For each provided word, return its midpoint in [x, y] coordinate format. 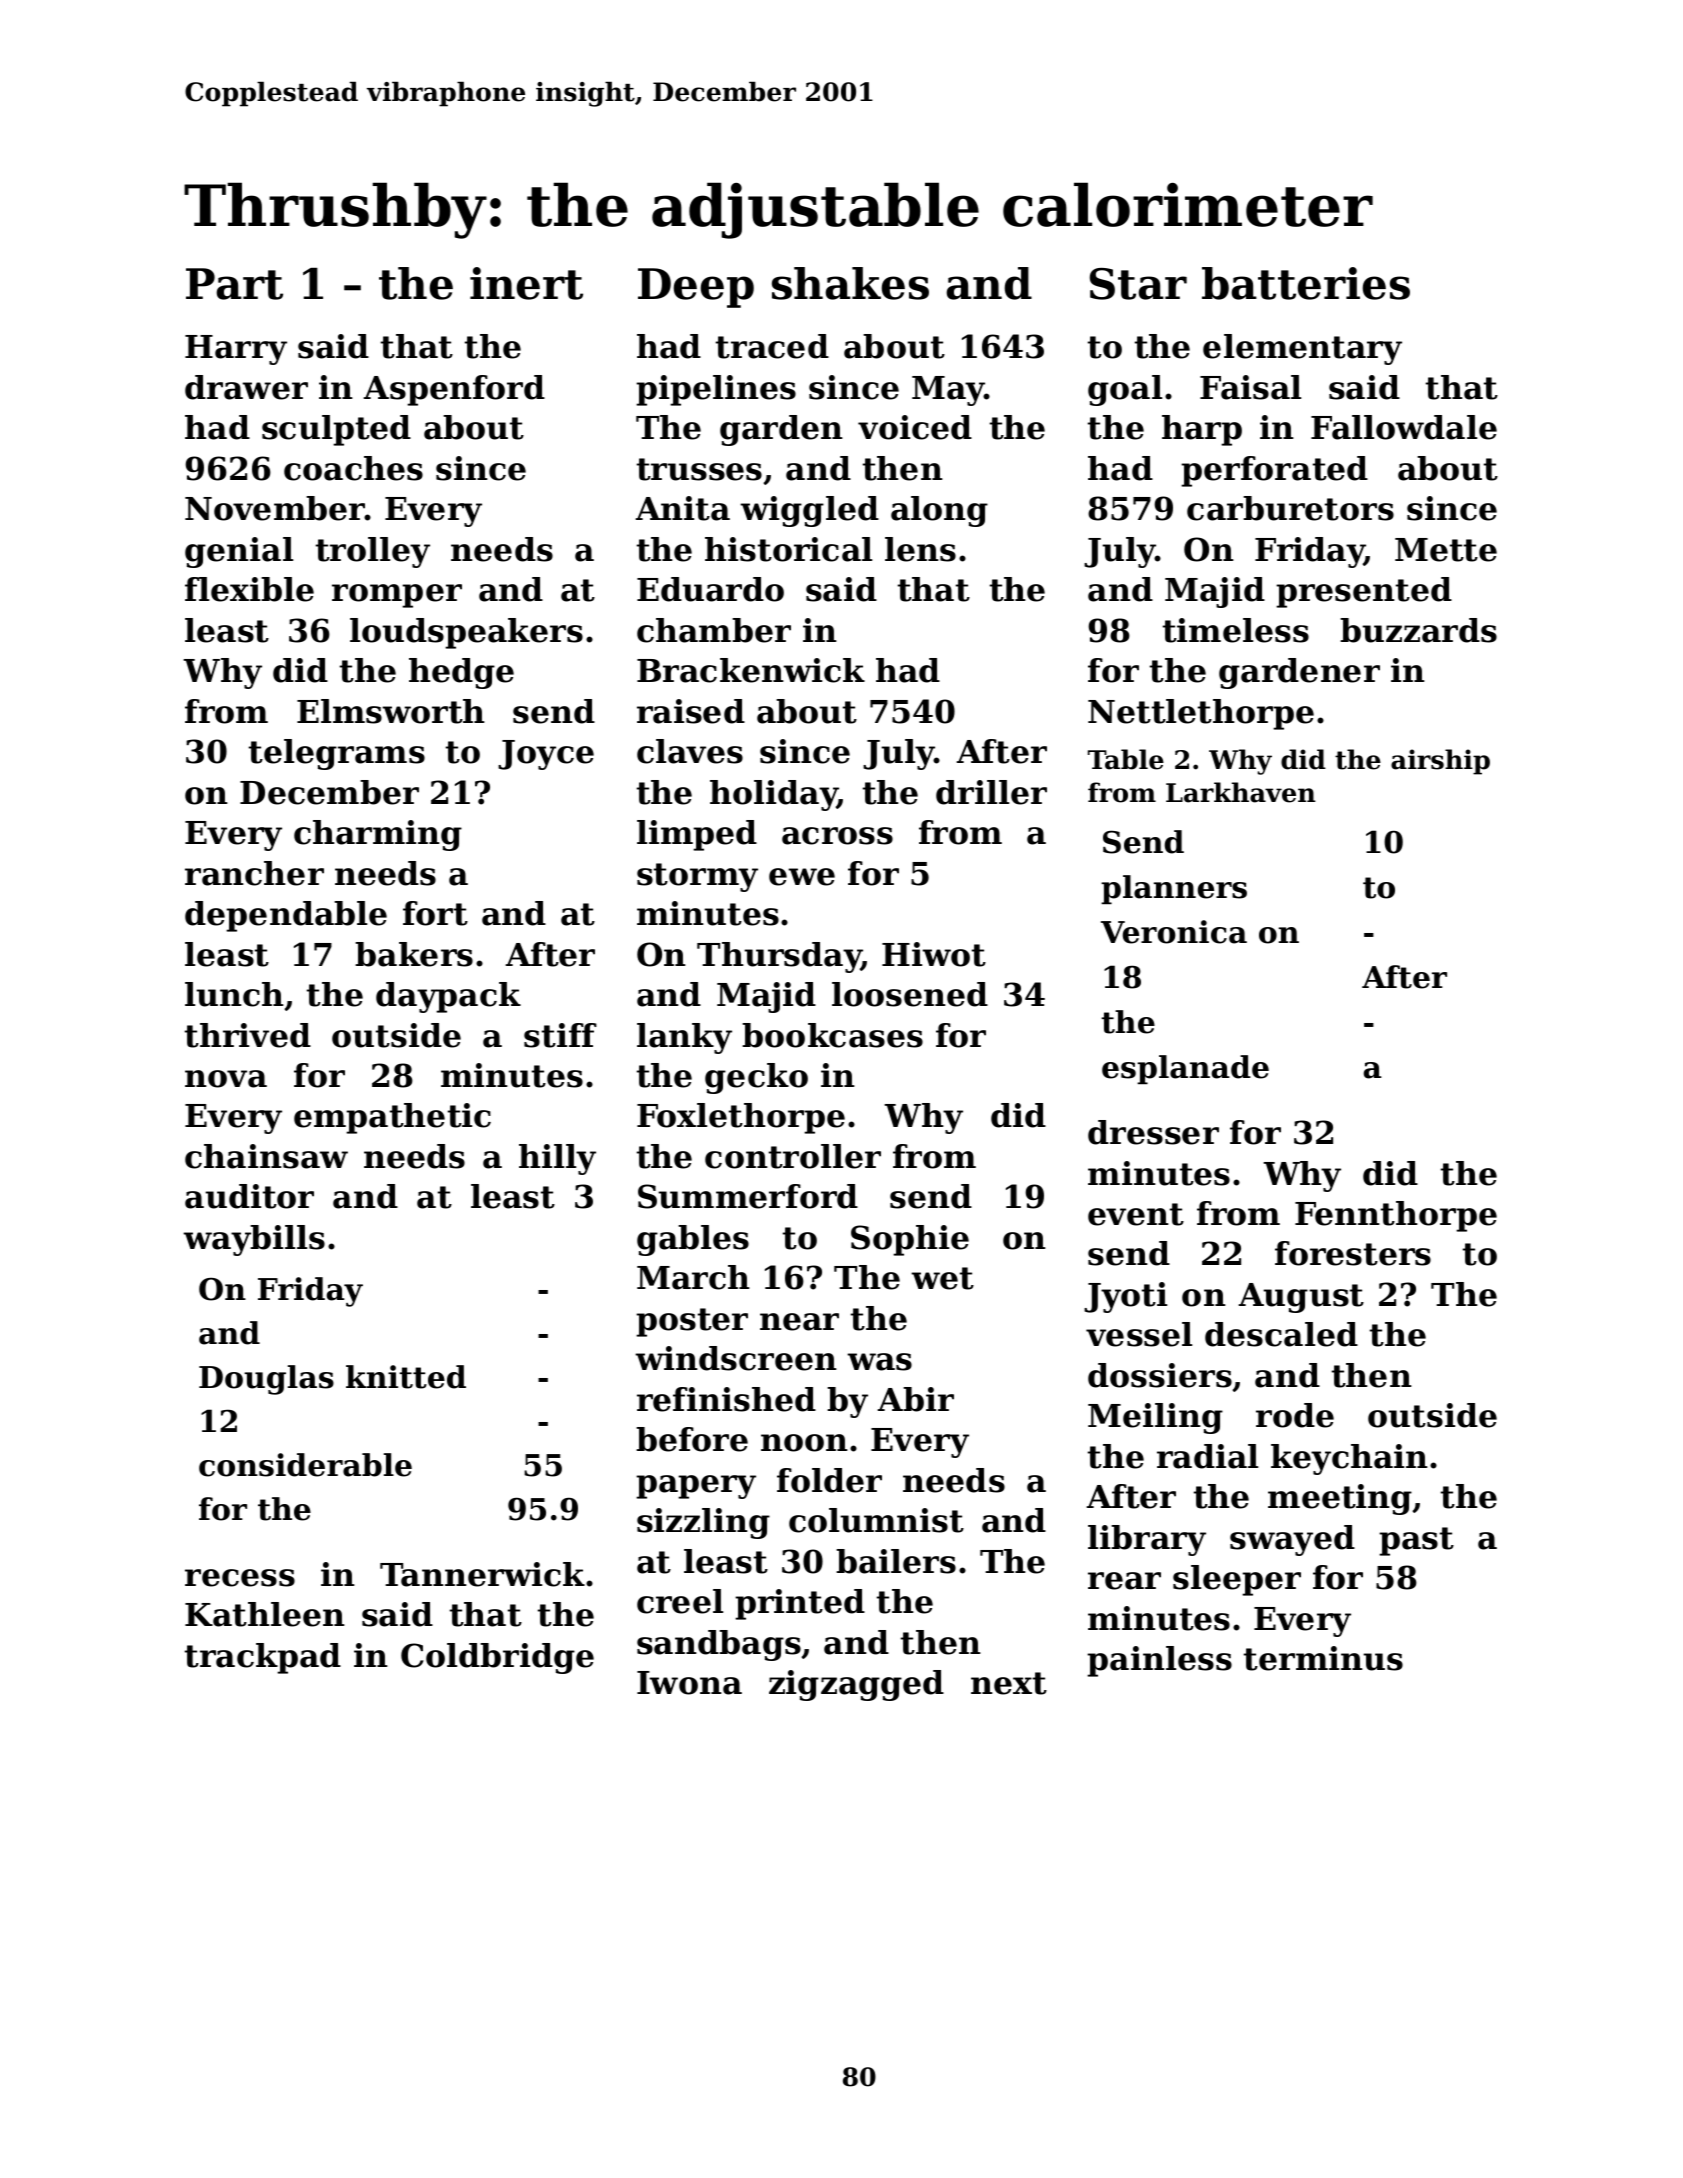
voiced [915, 427]
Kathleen [265, 1614]
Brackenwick [751, 670]
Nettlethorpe [1201, 714]
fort [435, 913]
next [1009, 1683]
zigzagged [856, 1685]
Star [1138, 284]
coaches [353, 468]
